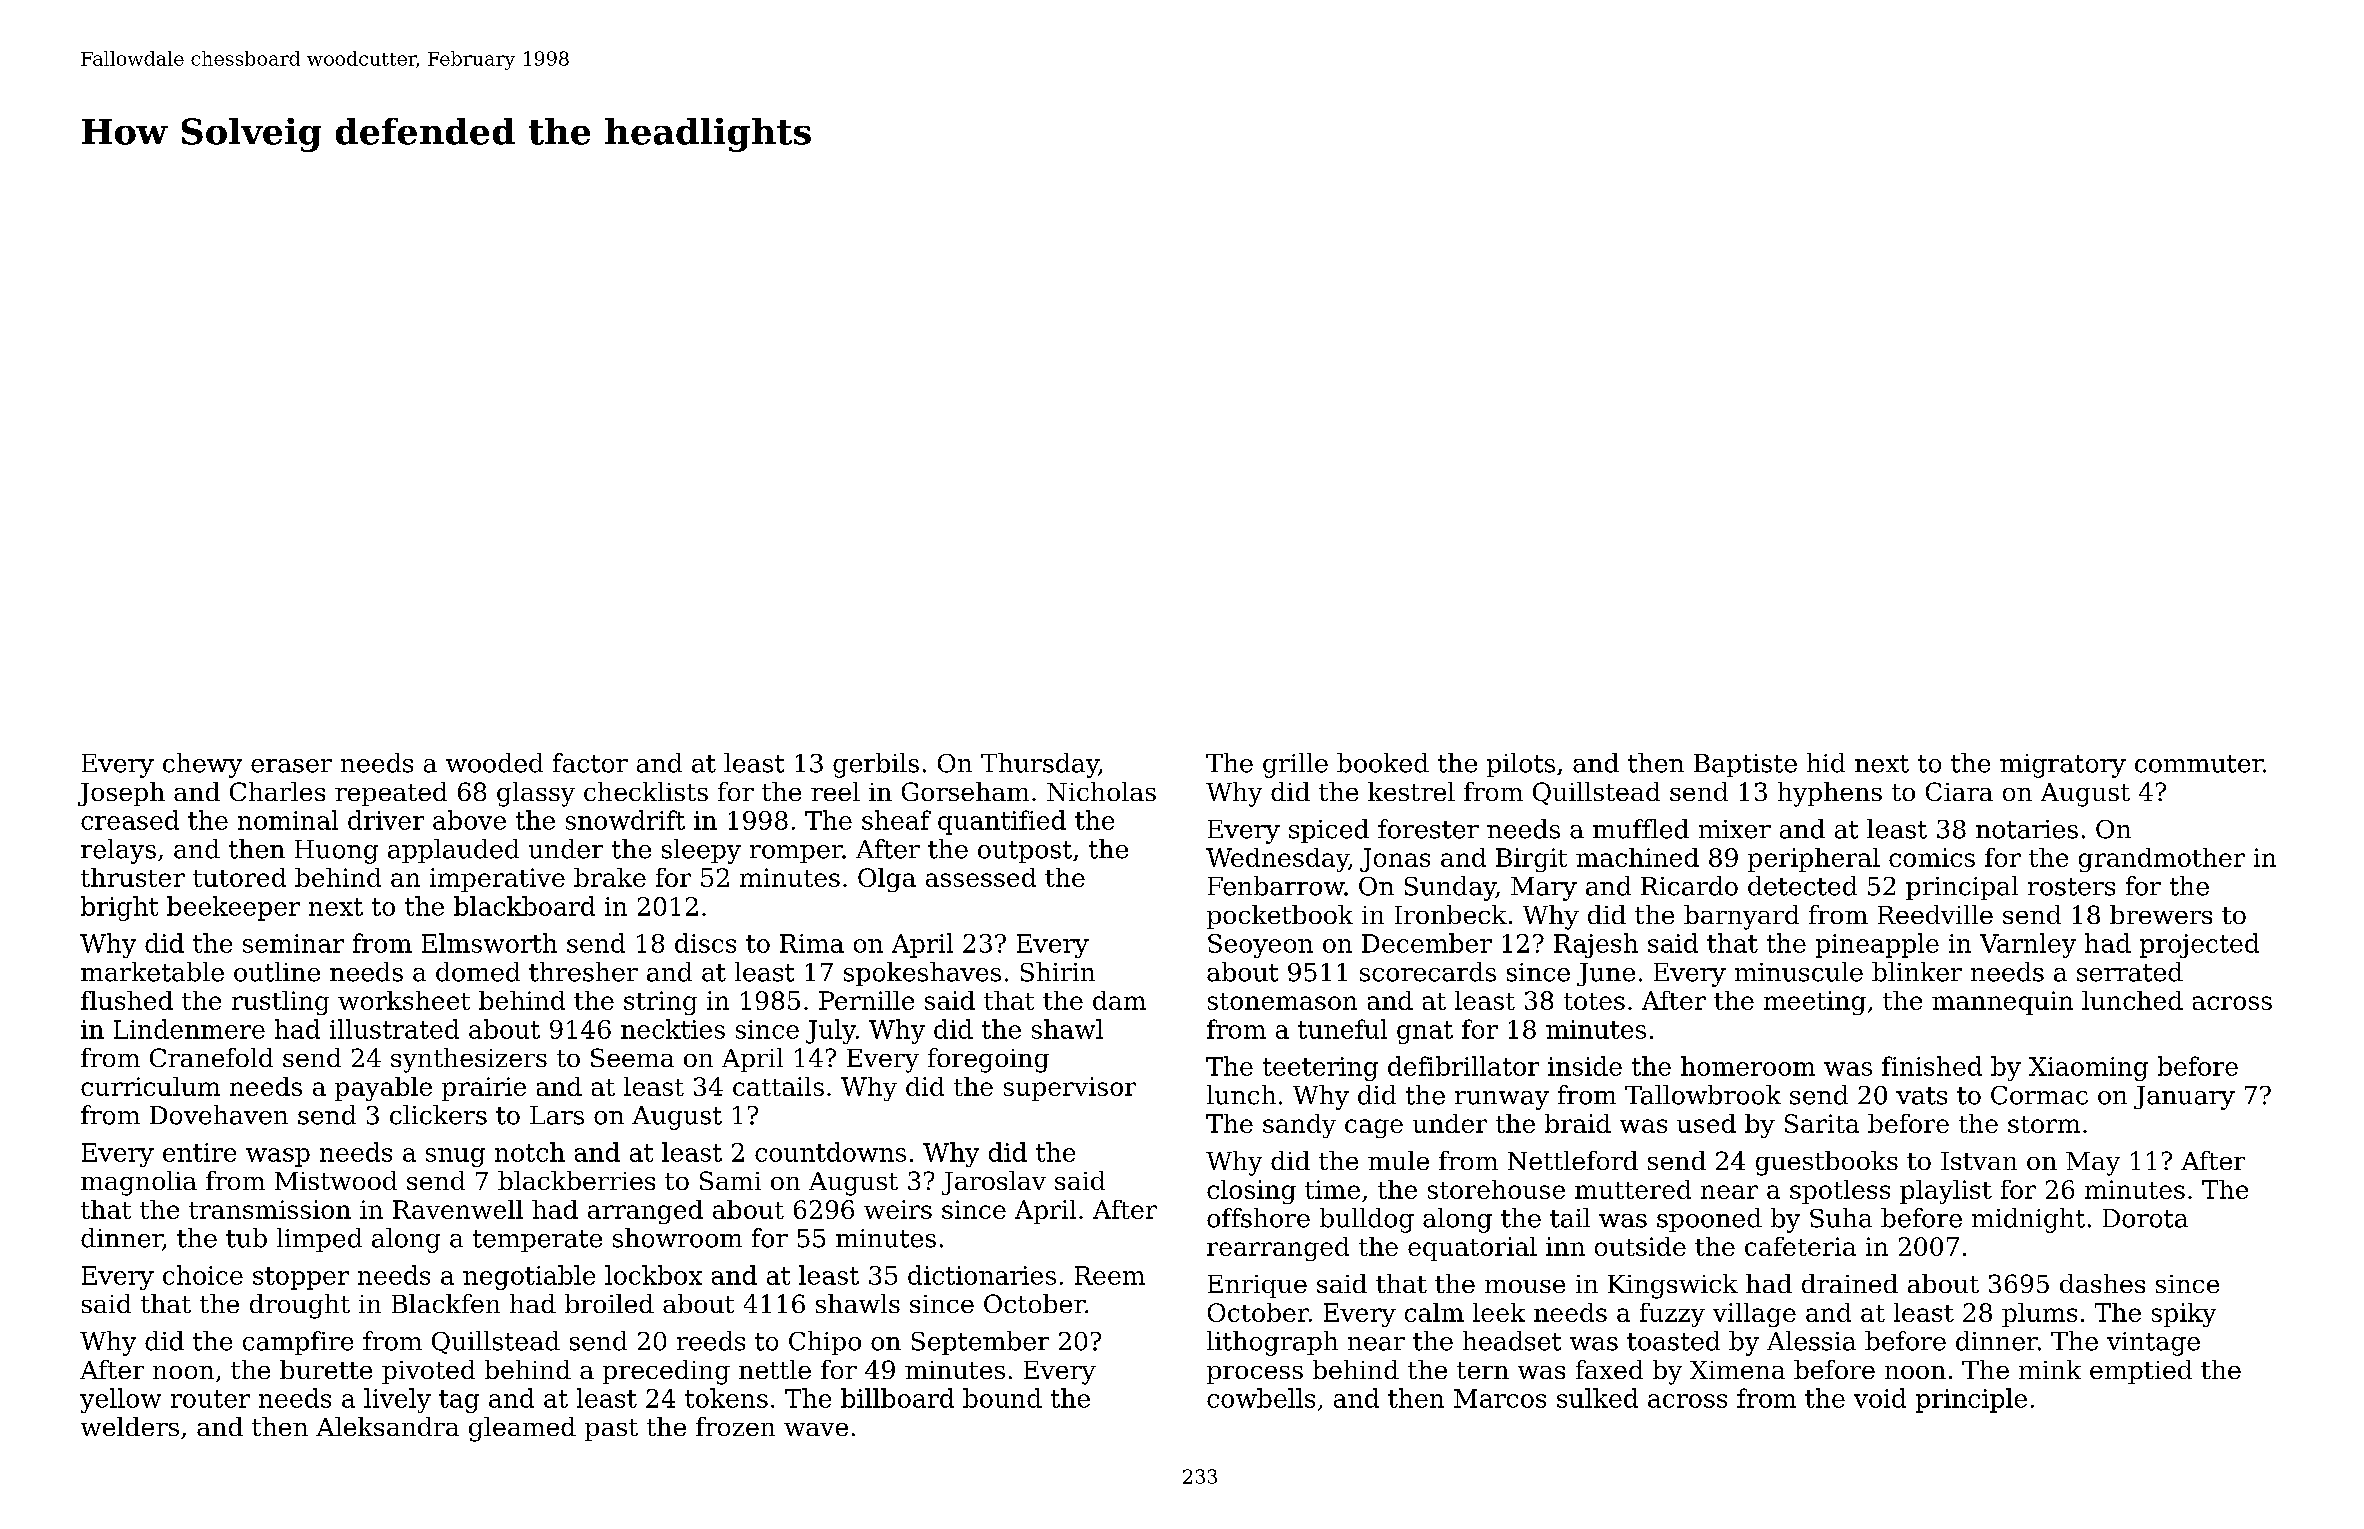 The width and height of the screenshot is (2364, 1529). What do you see at coordinates (428, 1372) in the screenshot?
I see `pivoted` at bounding box center [428, 1372].
